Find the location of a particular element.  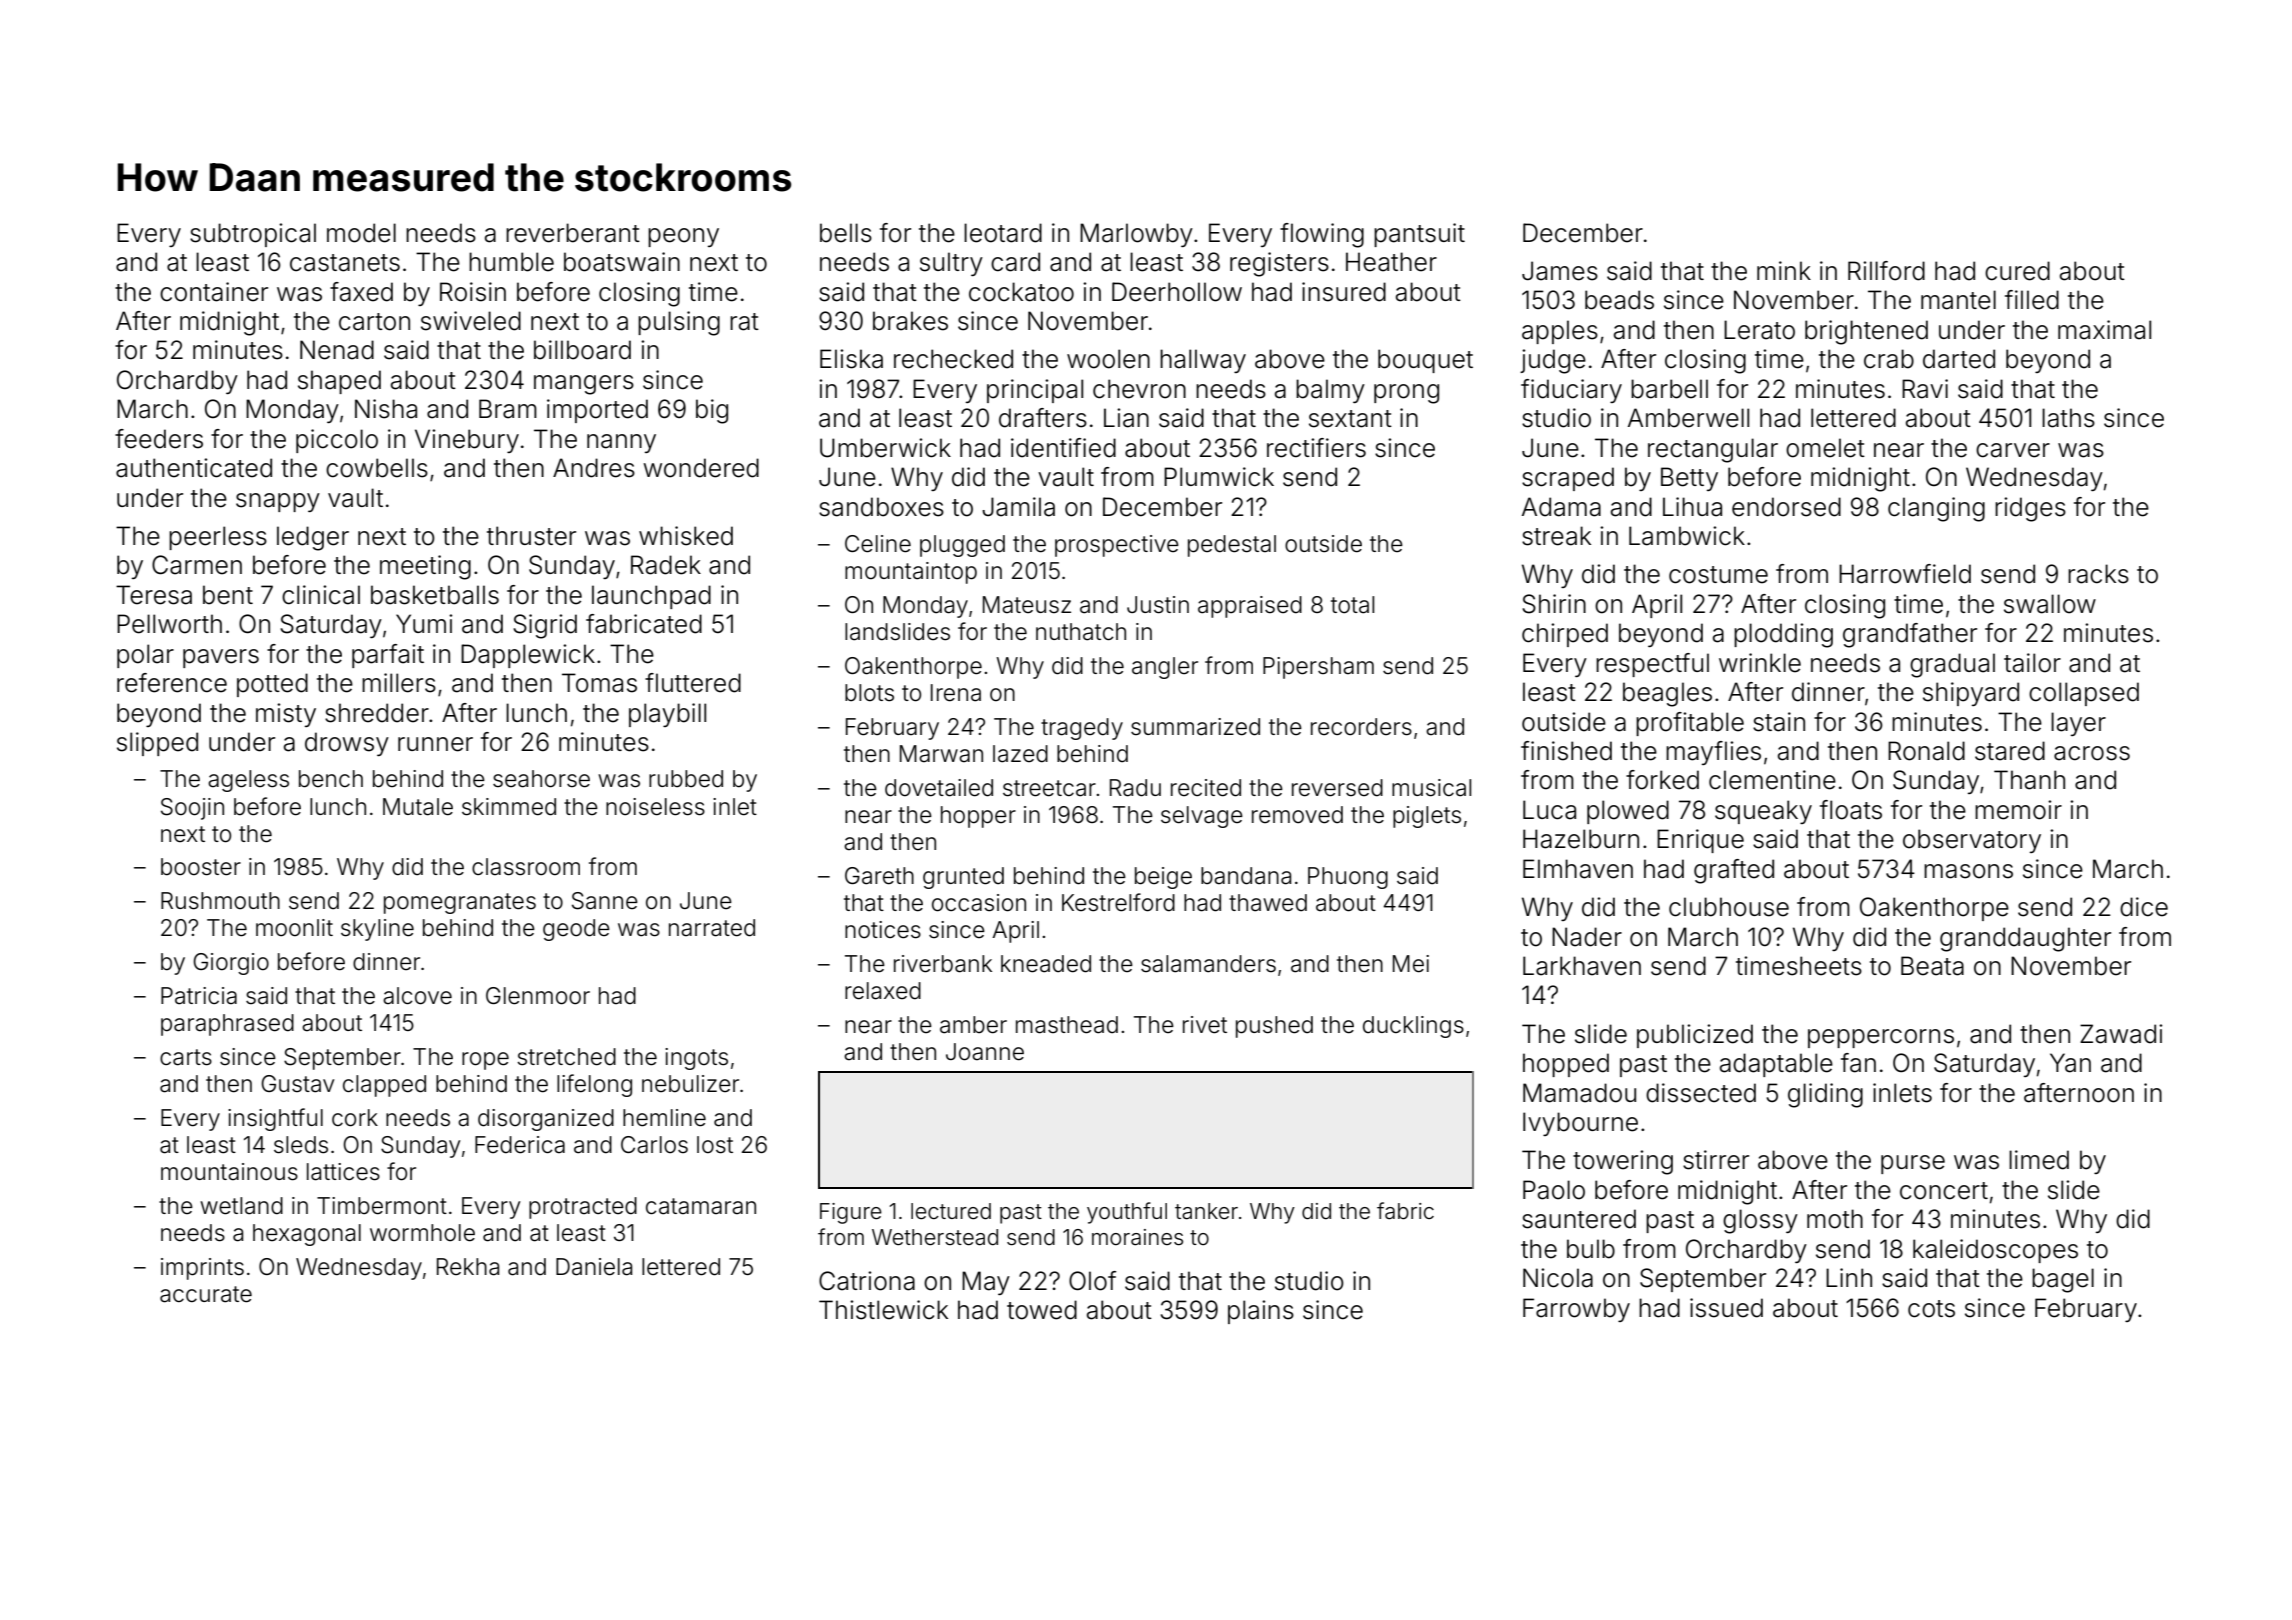

cots is located at coordinates (1931, 1309).
